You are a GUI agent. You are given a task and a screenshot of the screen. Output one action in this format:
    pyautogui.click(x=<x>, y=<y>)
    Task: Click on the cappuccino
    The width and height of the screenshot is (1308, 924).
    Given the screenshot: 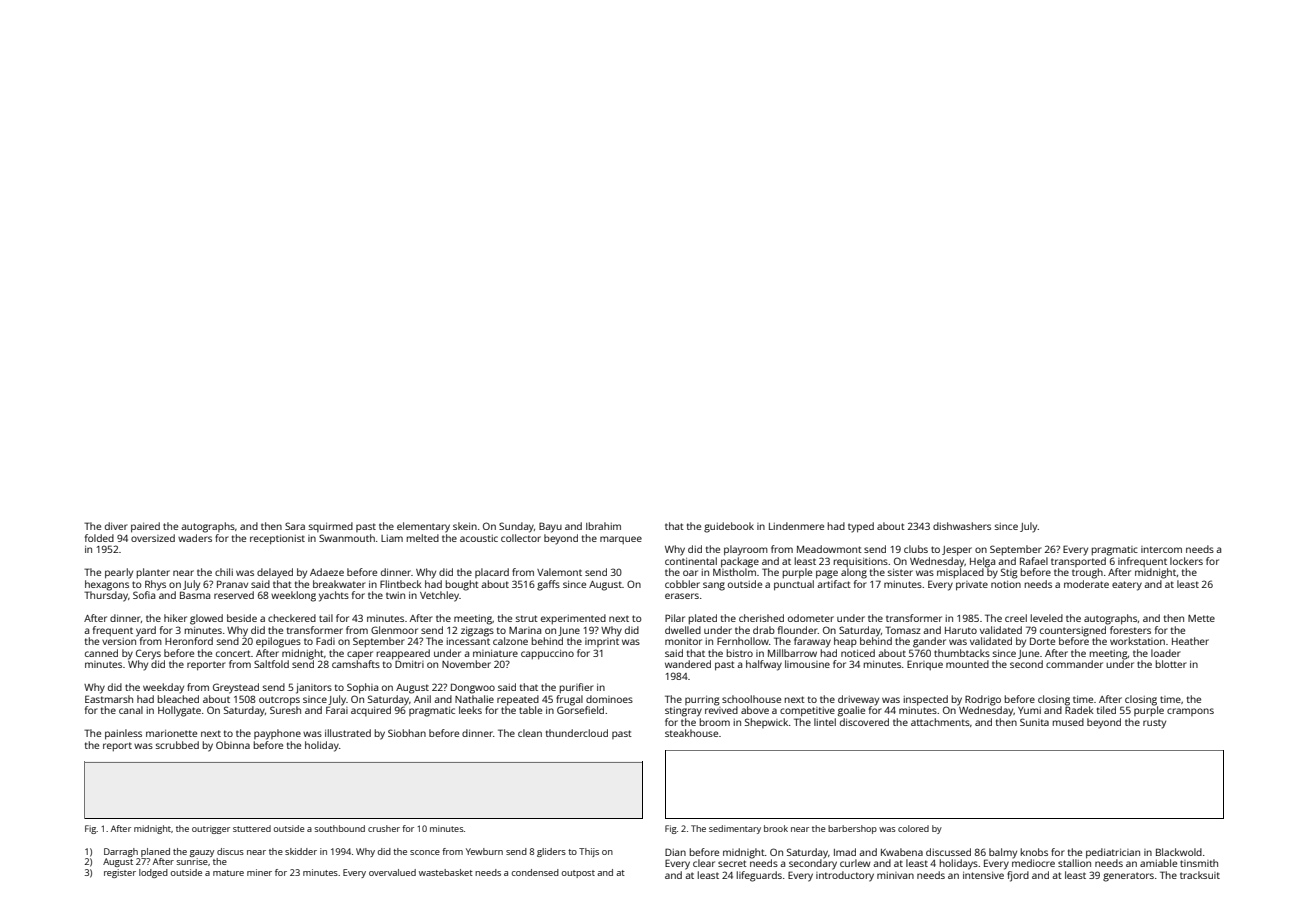 What is the action you would take?
    pyautogui.click(x=547, y=655)
